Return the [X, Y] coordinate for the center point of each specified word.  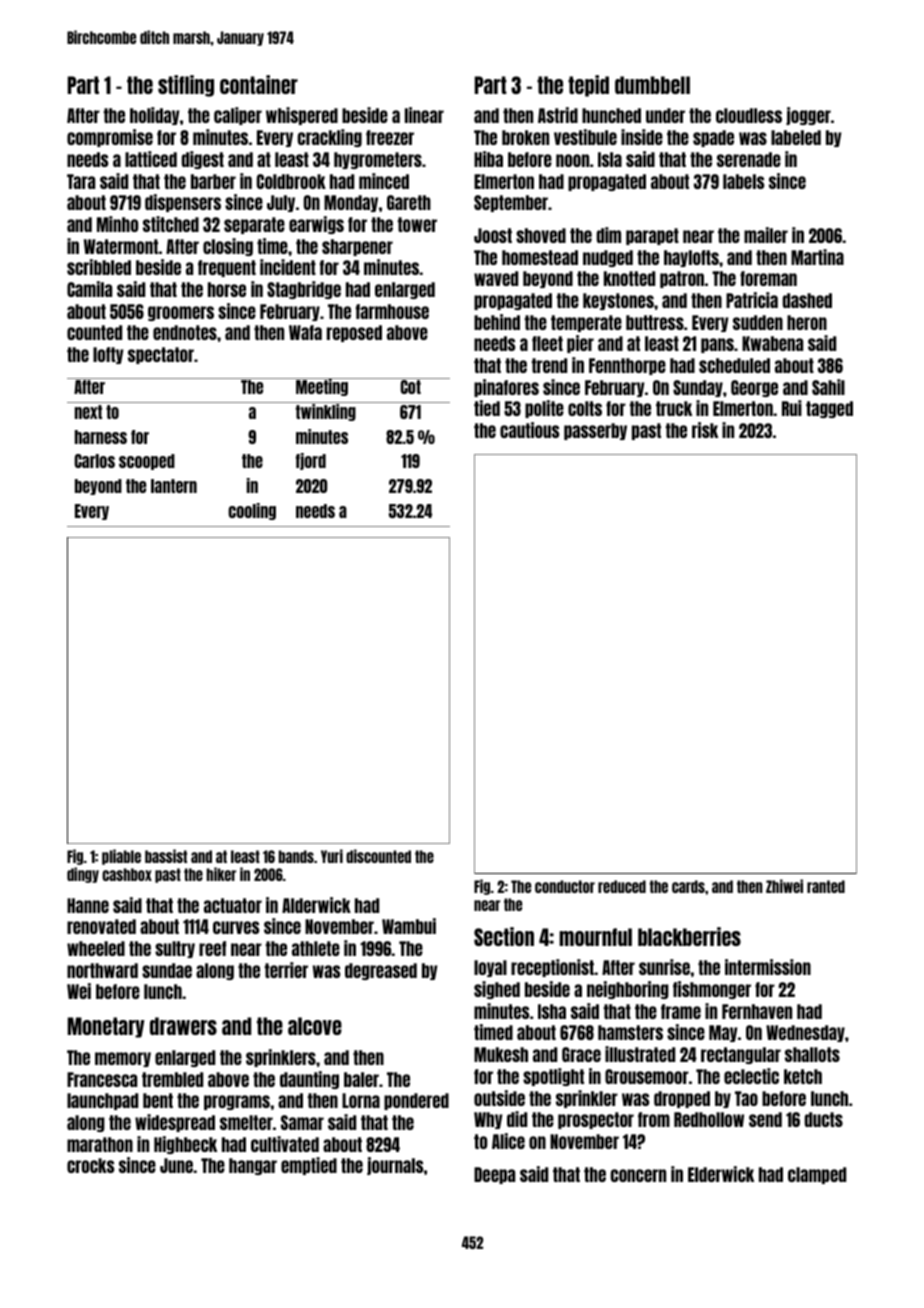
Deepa [494, 1175]
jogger [808, 116]
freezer [390, 137]
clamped [817, 1175]
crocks [90, 1165]
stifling [186, 86]
